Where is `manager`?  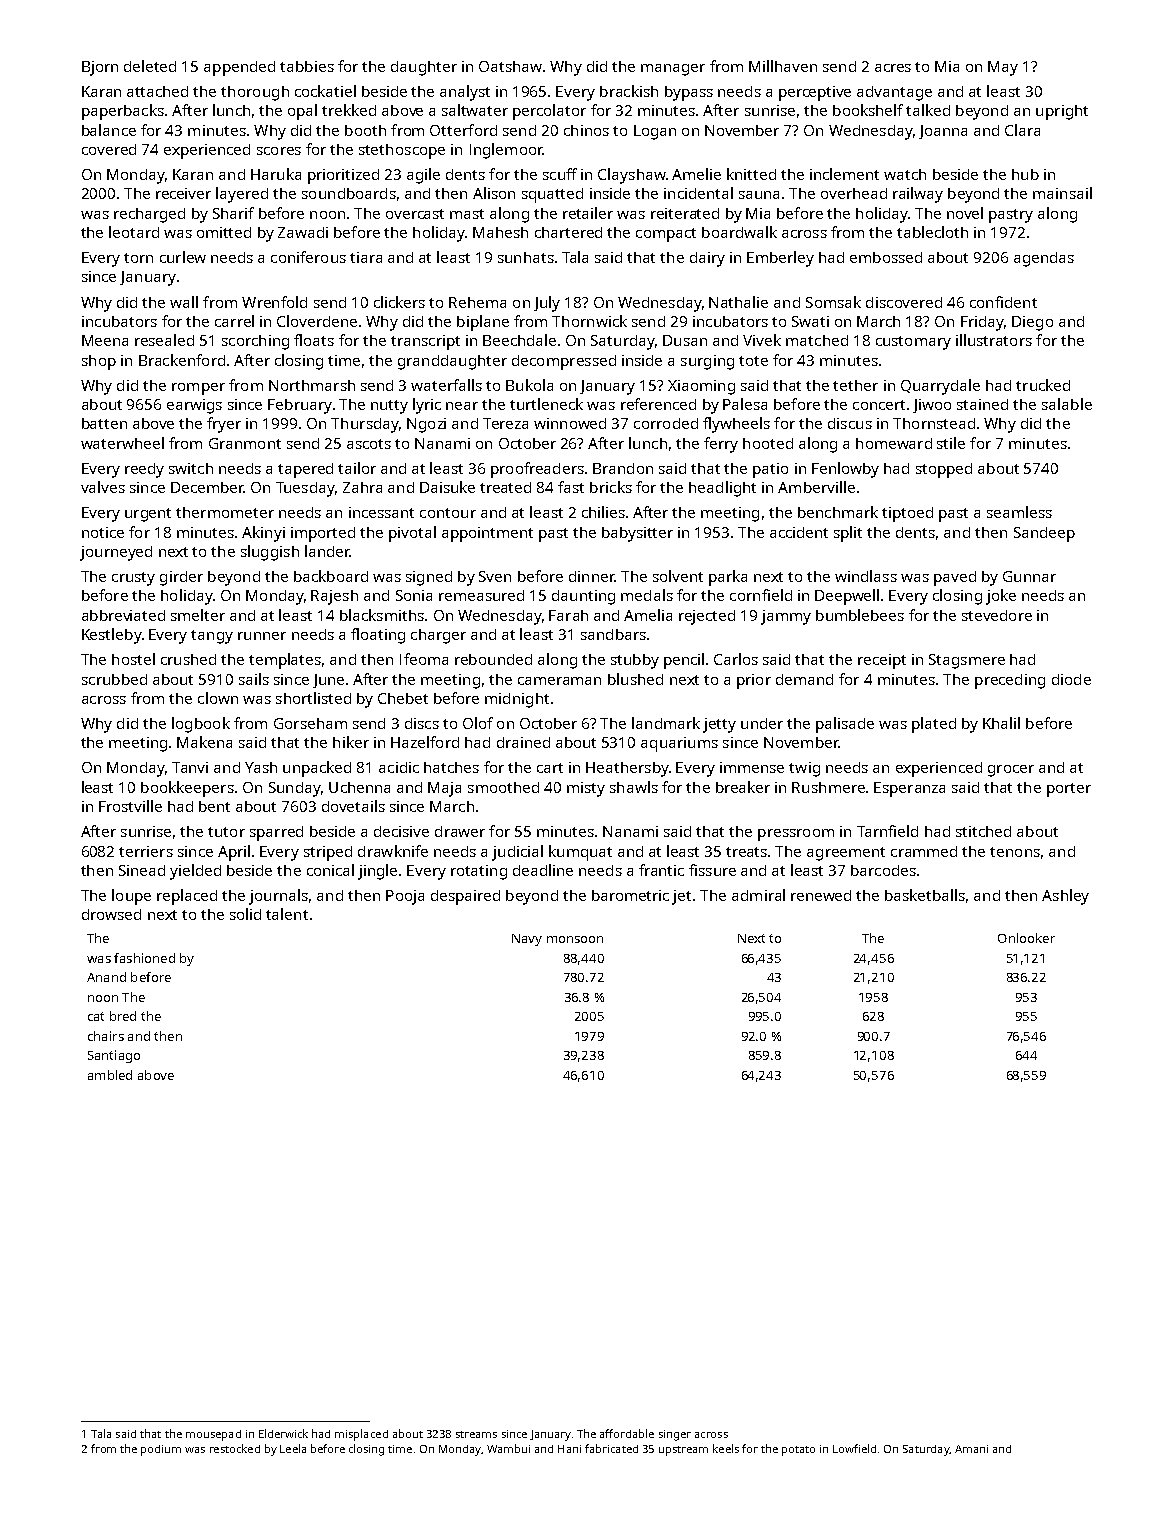 manager is located at coordinates (673, 70).
